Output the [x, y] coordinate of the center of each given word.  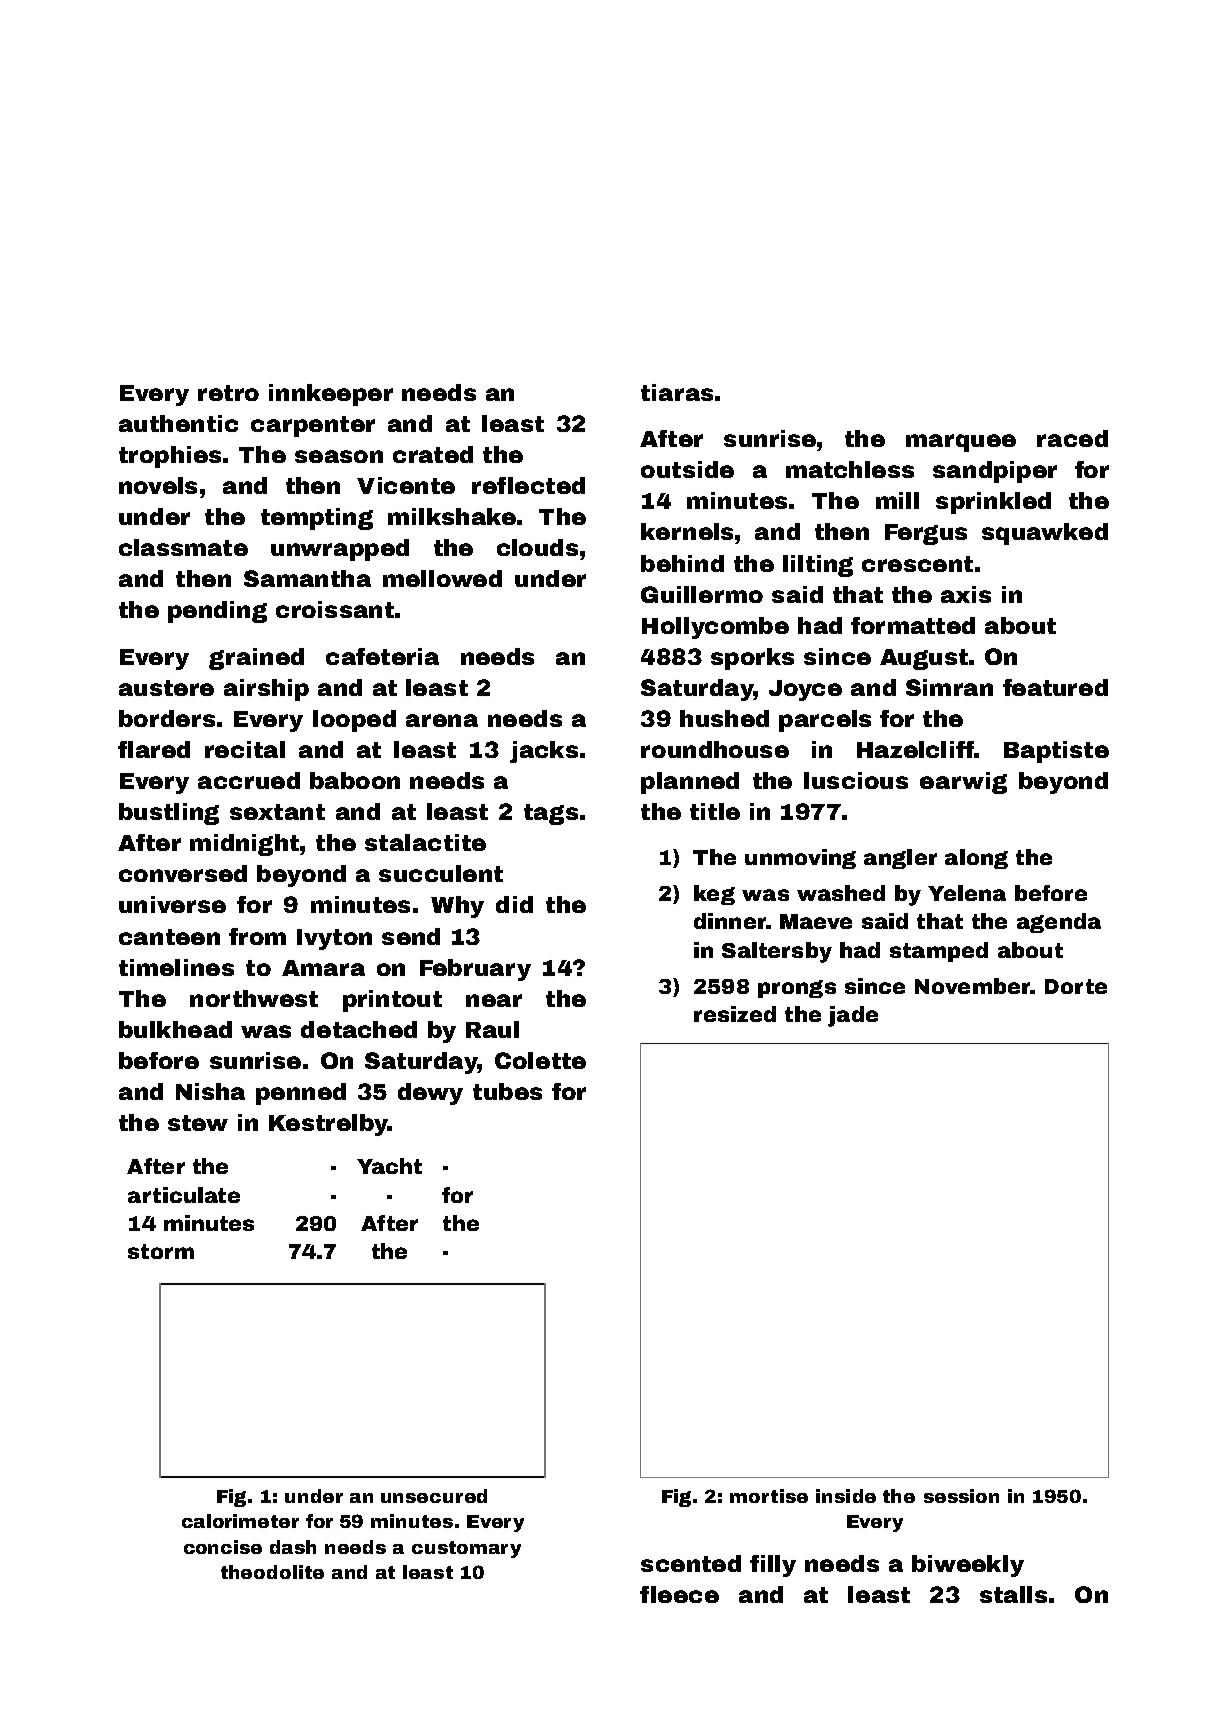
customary [466, 1549]
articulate [184, 1195]
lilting [818, 566]
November [973, 986]
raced [1072, 438]
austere [166, 688]
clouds [537, 547]
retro [228, 393]
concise [223, 1547]
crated [433, 454]
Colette [540, 1060]
